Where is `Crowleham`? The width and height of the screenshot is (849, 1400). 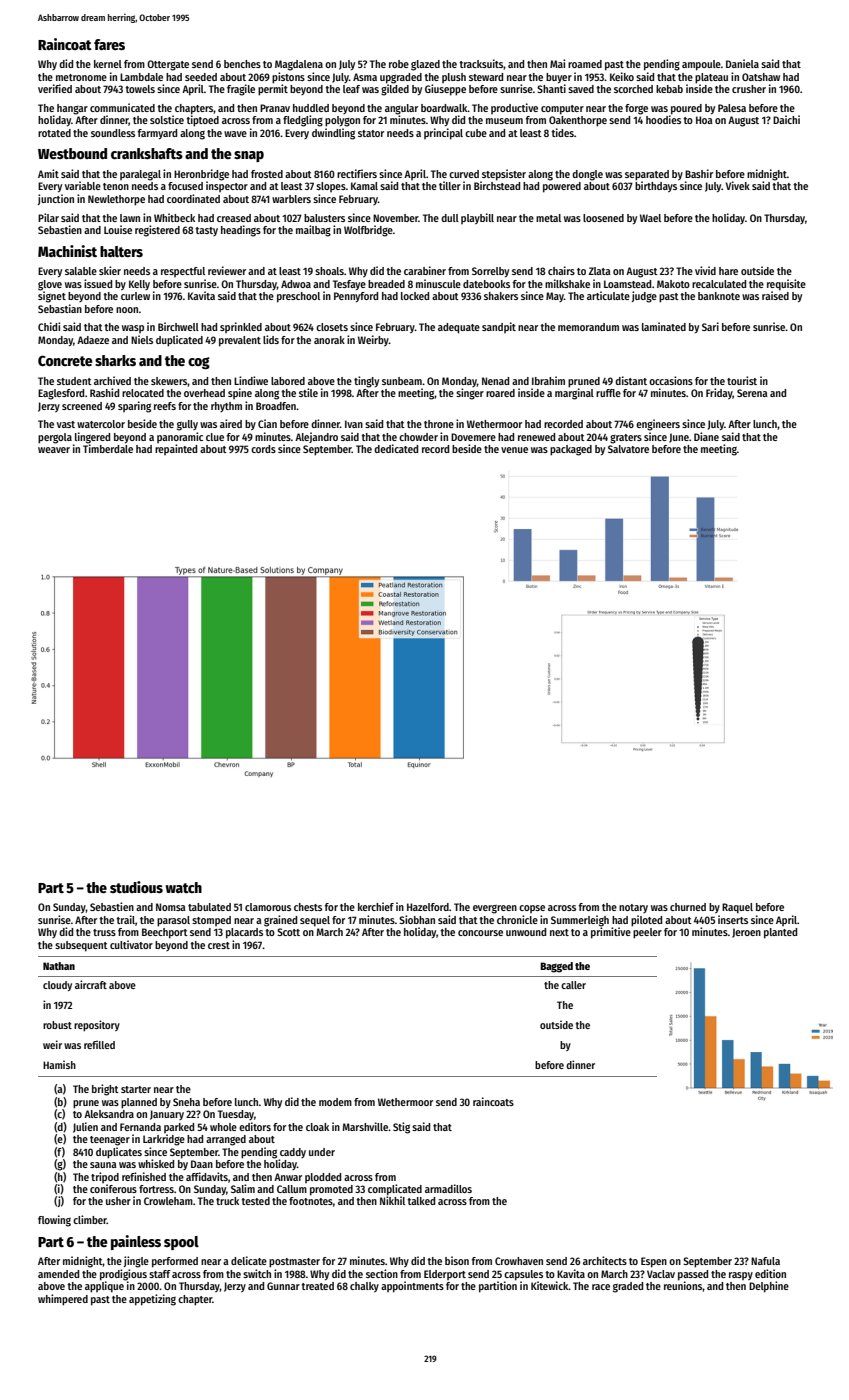 Crowleham is located at coordinates (168, 1201).
